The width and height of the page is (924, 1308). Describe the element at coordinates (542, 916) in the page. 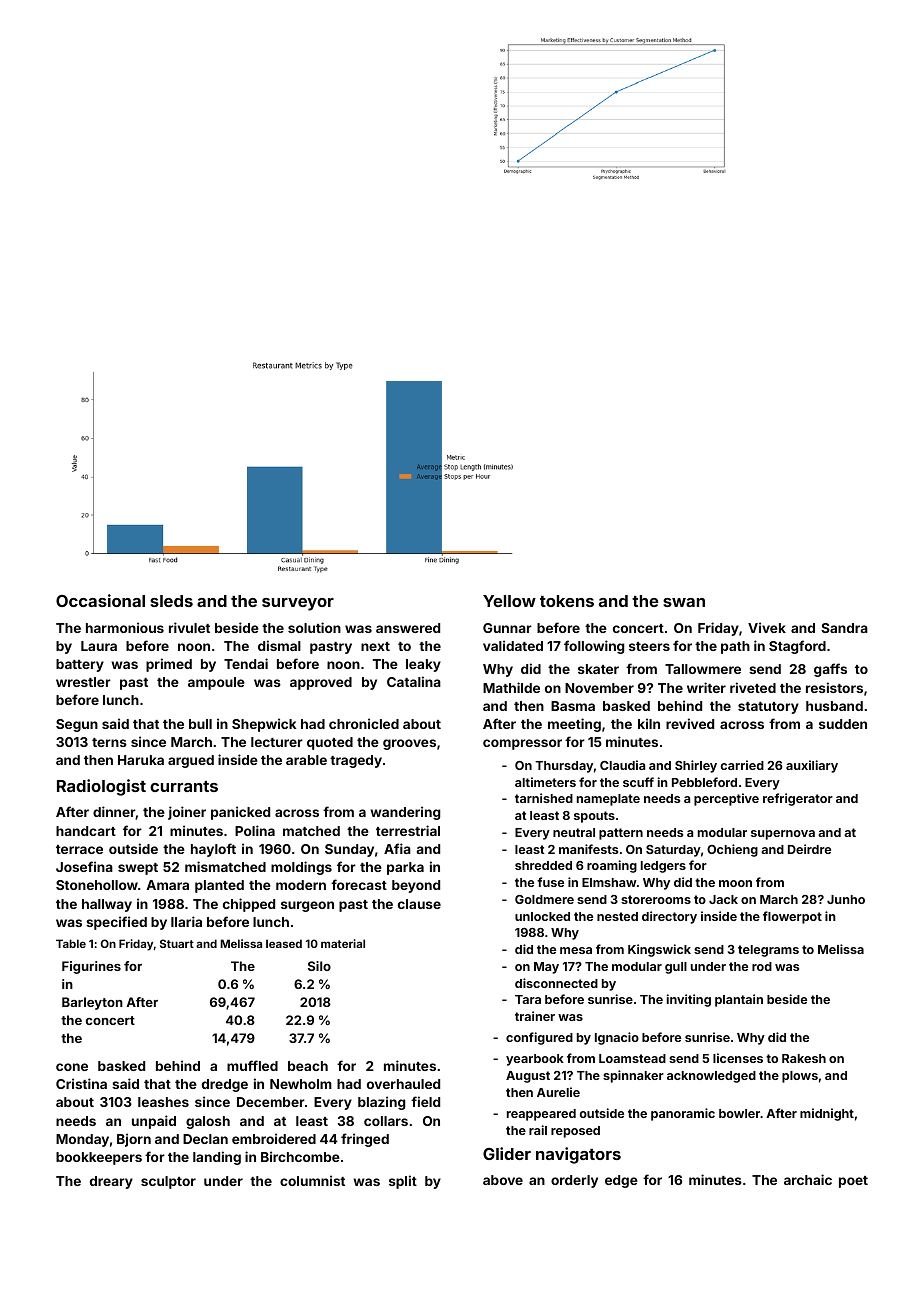

I see `unlocked` at that location.
